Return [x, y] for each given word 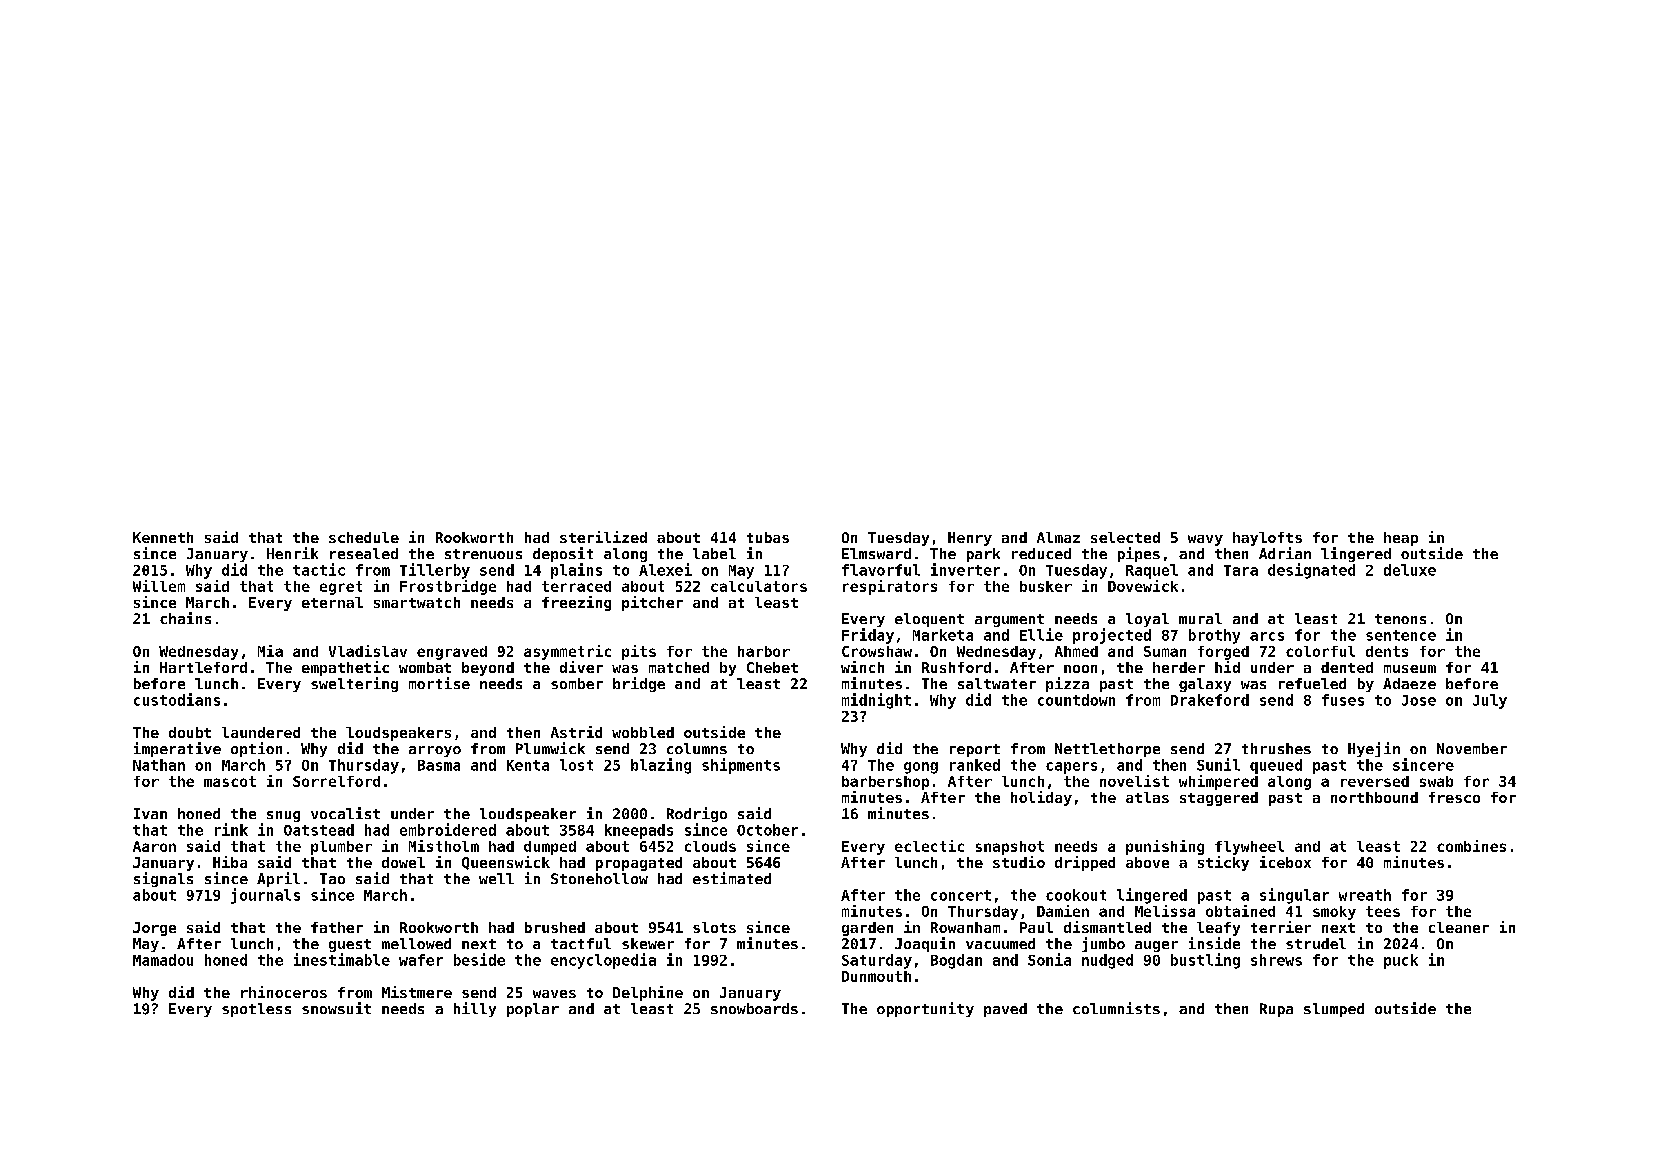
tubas [768, 537]
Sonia [1049, 959]
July [1490, 701]
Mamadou [163, 960]
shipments [741, 766]
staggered [1219, 799]
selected [1125, 537]
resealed [364, 553]
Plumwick [550, 748]
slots [714, 927]
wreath [1365, 895]
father [337, 927]
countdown [1076, 700]
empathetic [345, 668]
